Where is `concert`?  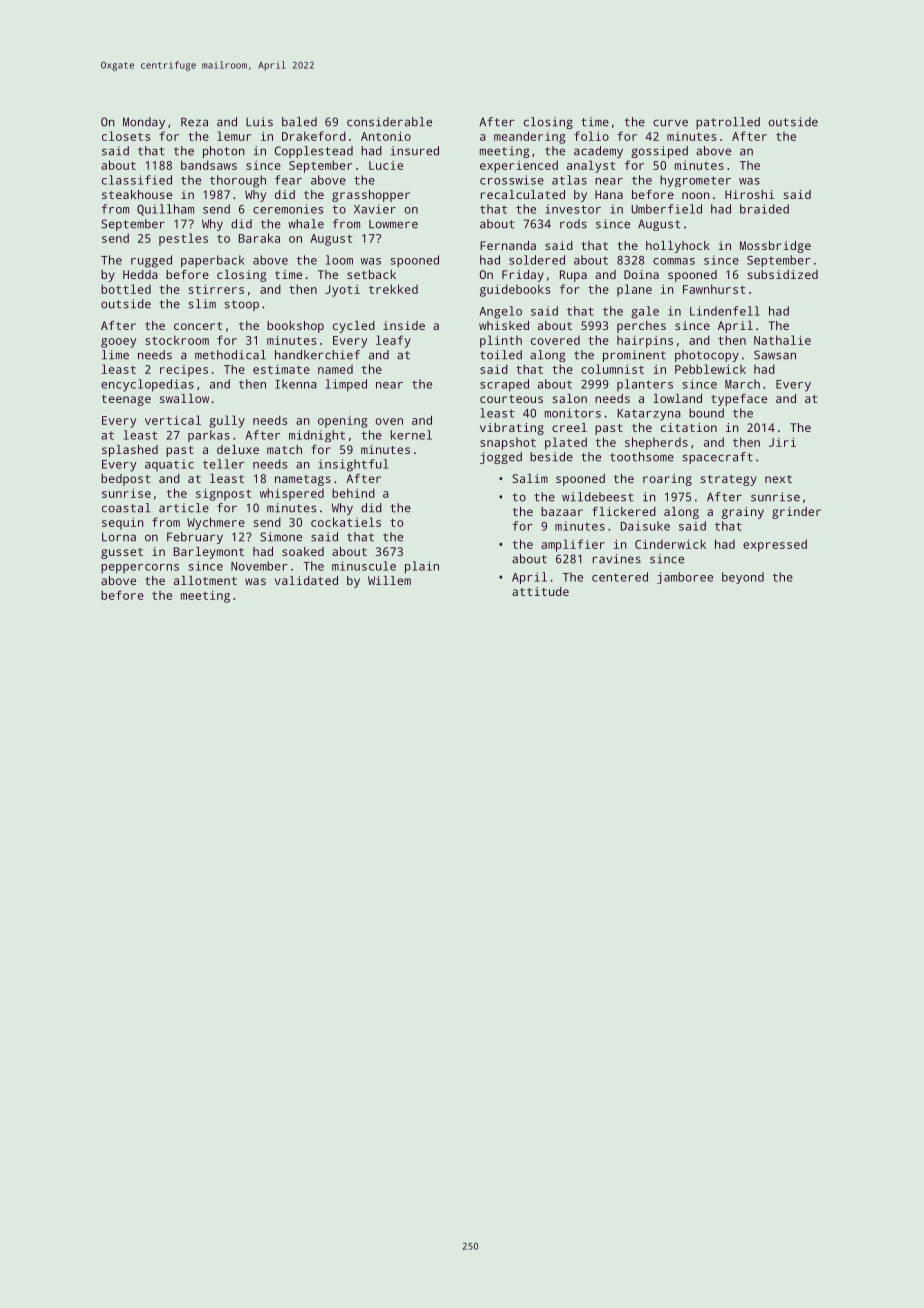 concert is located at coordinates (198, 326).
